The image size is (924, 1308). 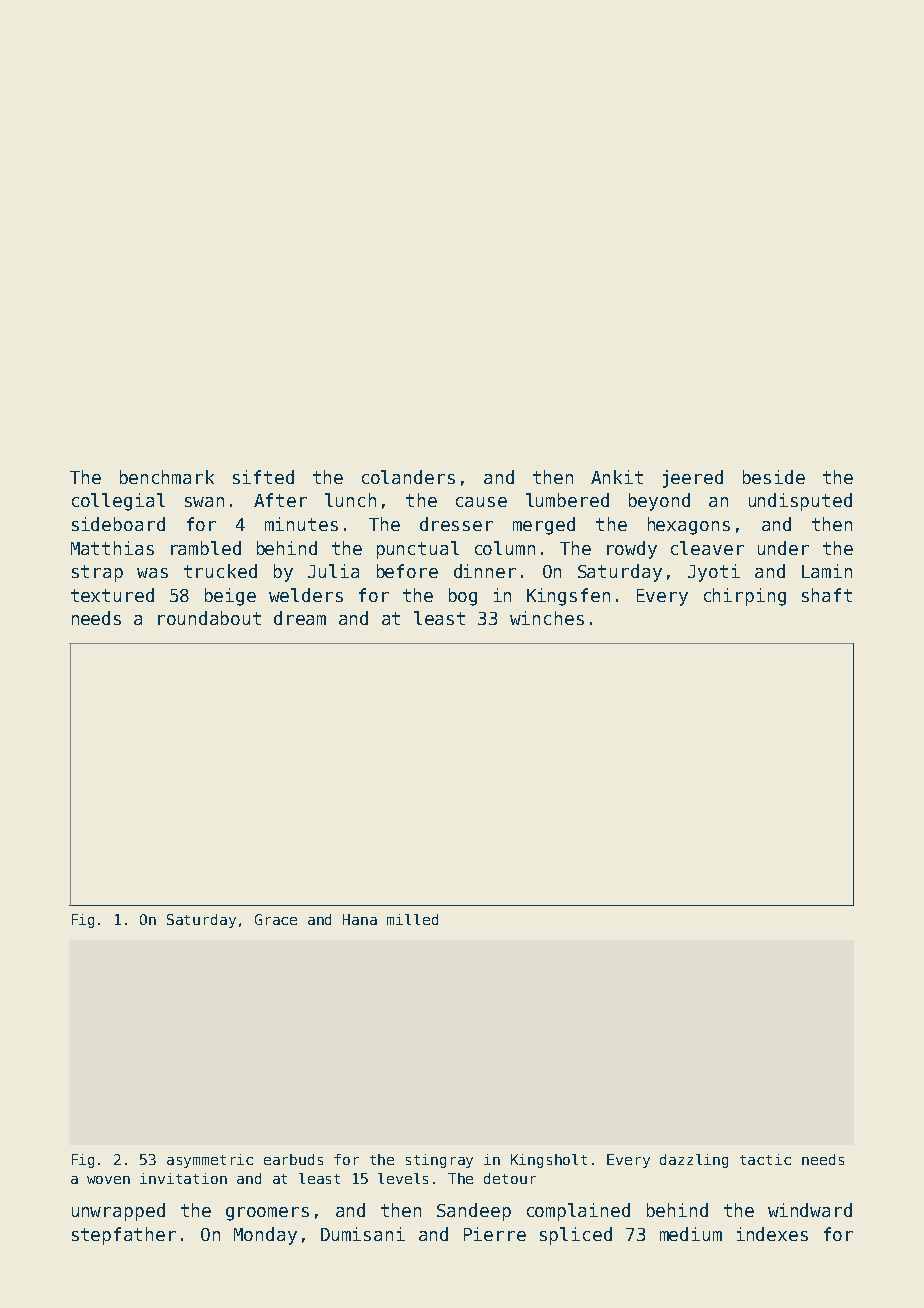 What do you see at coordinates (765, 1159) in the screenshot?
I see `tactic` at bounding box center [765, 1159].
